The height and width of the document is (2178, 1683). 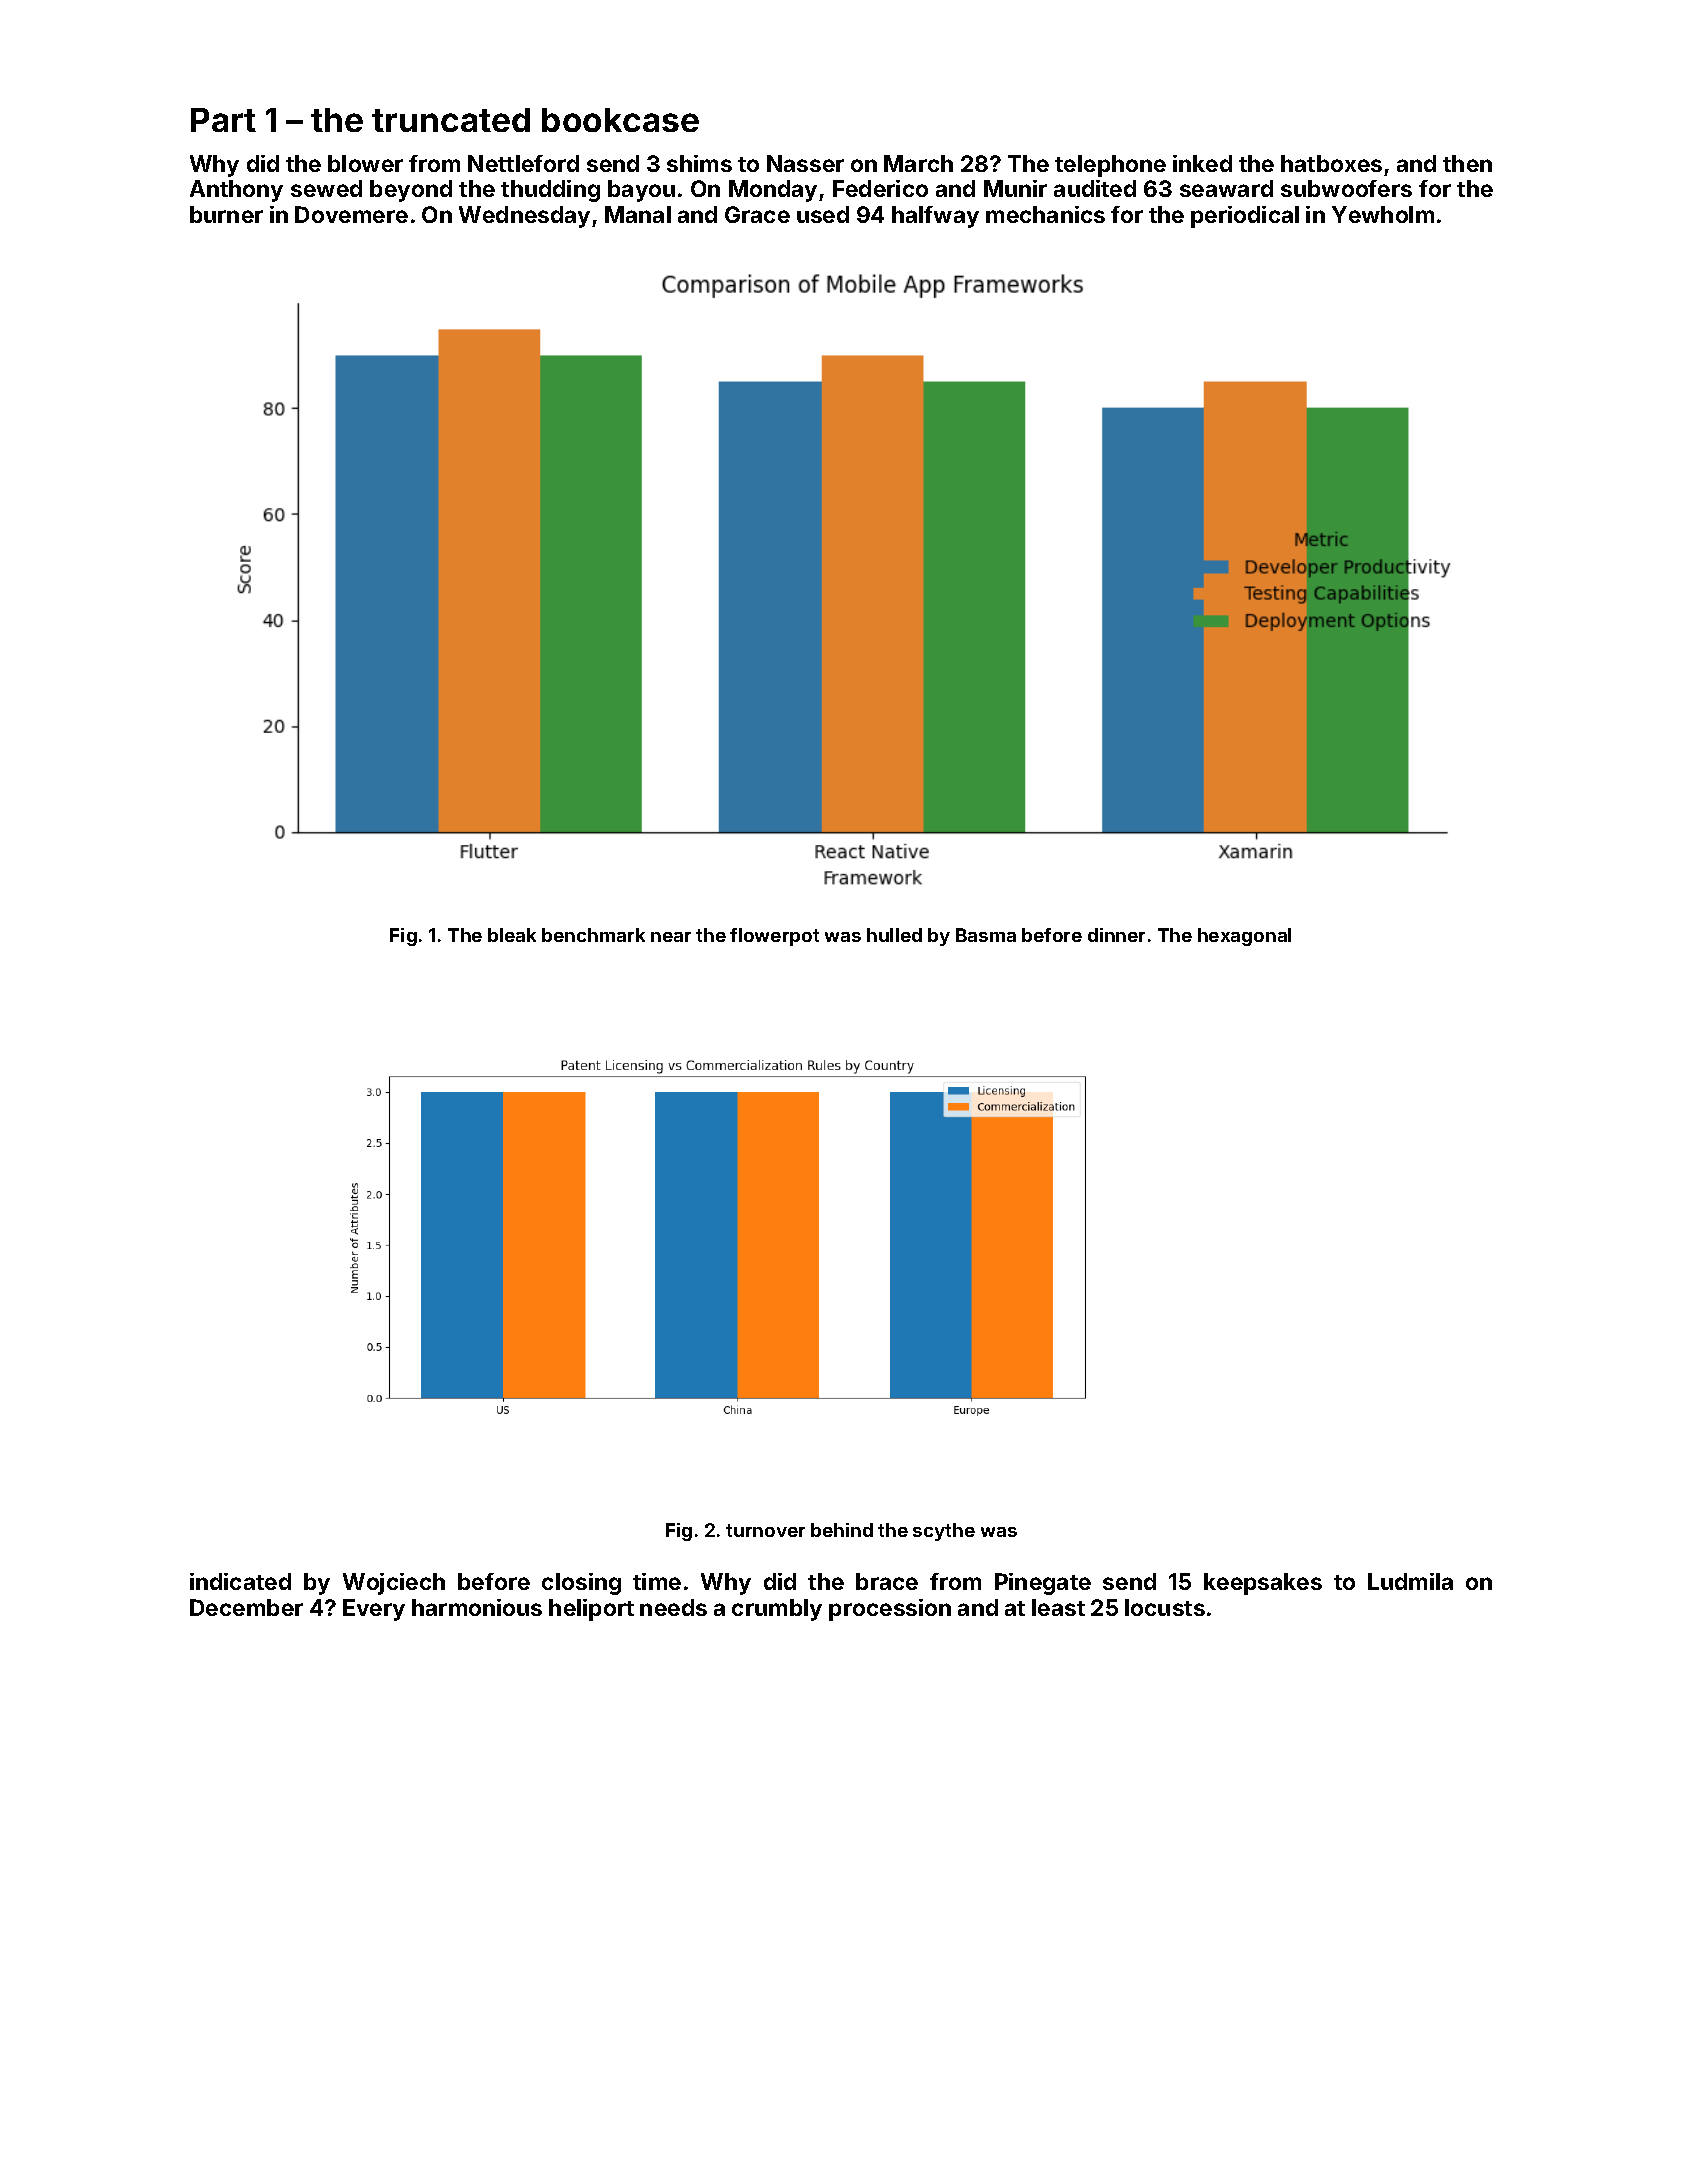 I want to click on Yewholm, so click(x=1383, y=214).
